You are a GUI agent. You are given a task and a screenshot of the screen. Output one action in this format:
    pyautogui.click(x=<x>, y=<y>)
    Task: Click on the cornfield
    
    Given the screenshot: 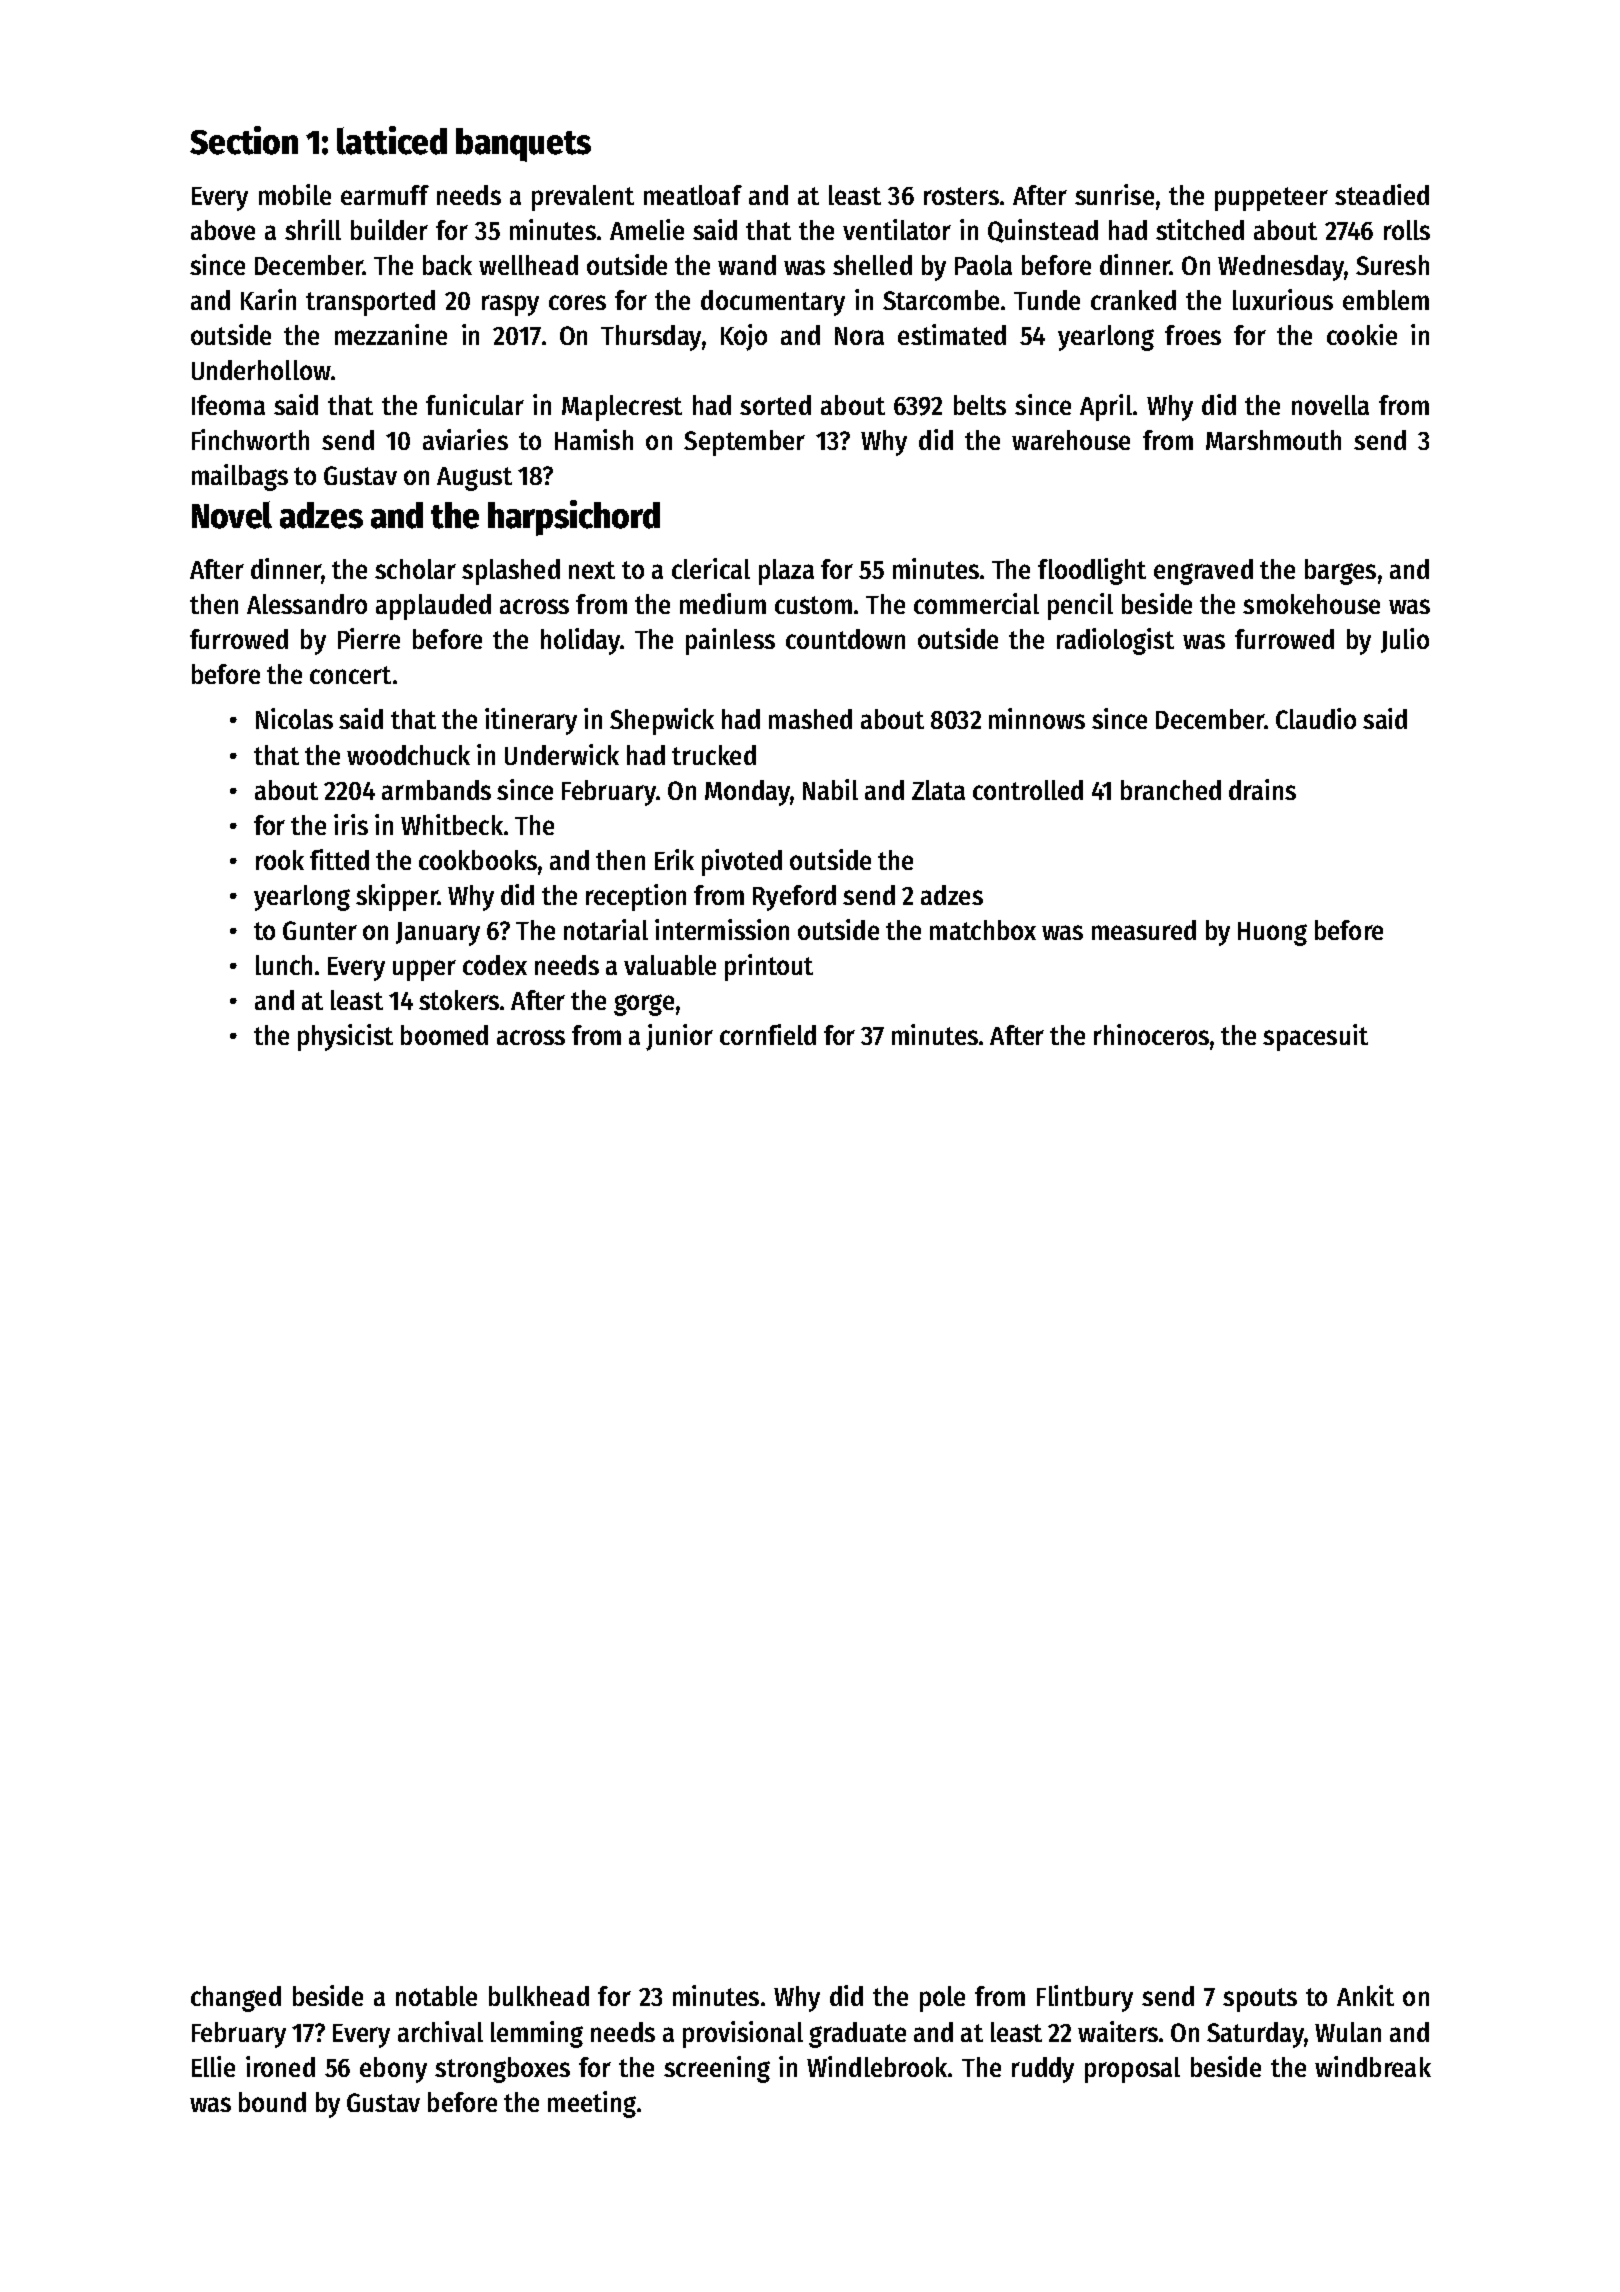 What is the action you would take?
    pyautogui.click(x=768, y=1034)
